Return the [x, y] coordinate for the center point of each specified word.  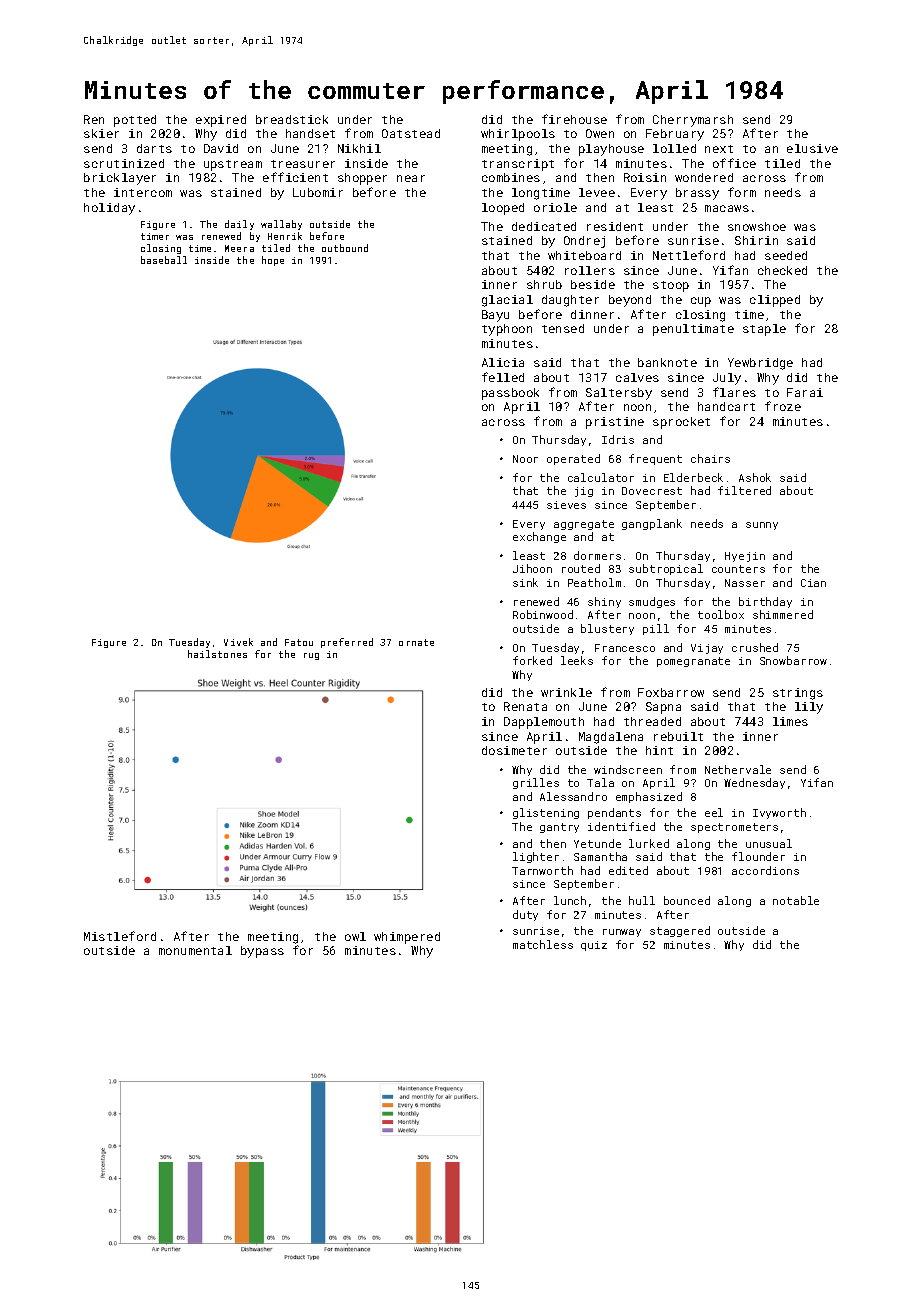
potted [135, 121]
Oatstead [411, 133]
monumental [195, 950]
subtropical [666, 569]
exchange [539, 537]
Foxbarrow [671, 692]
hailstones [217, 654]
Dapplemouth [544, 723]
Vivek [238, 642]
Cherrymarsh [693, 121]
